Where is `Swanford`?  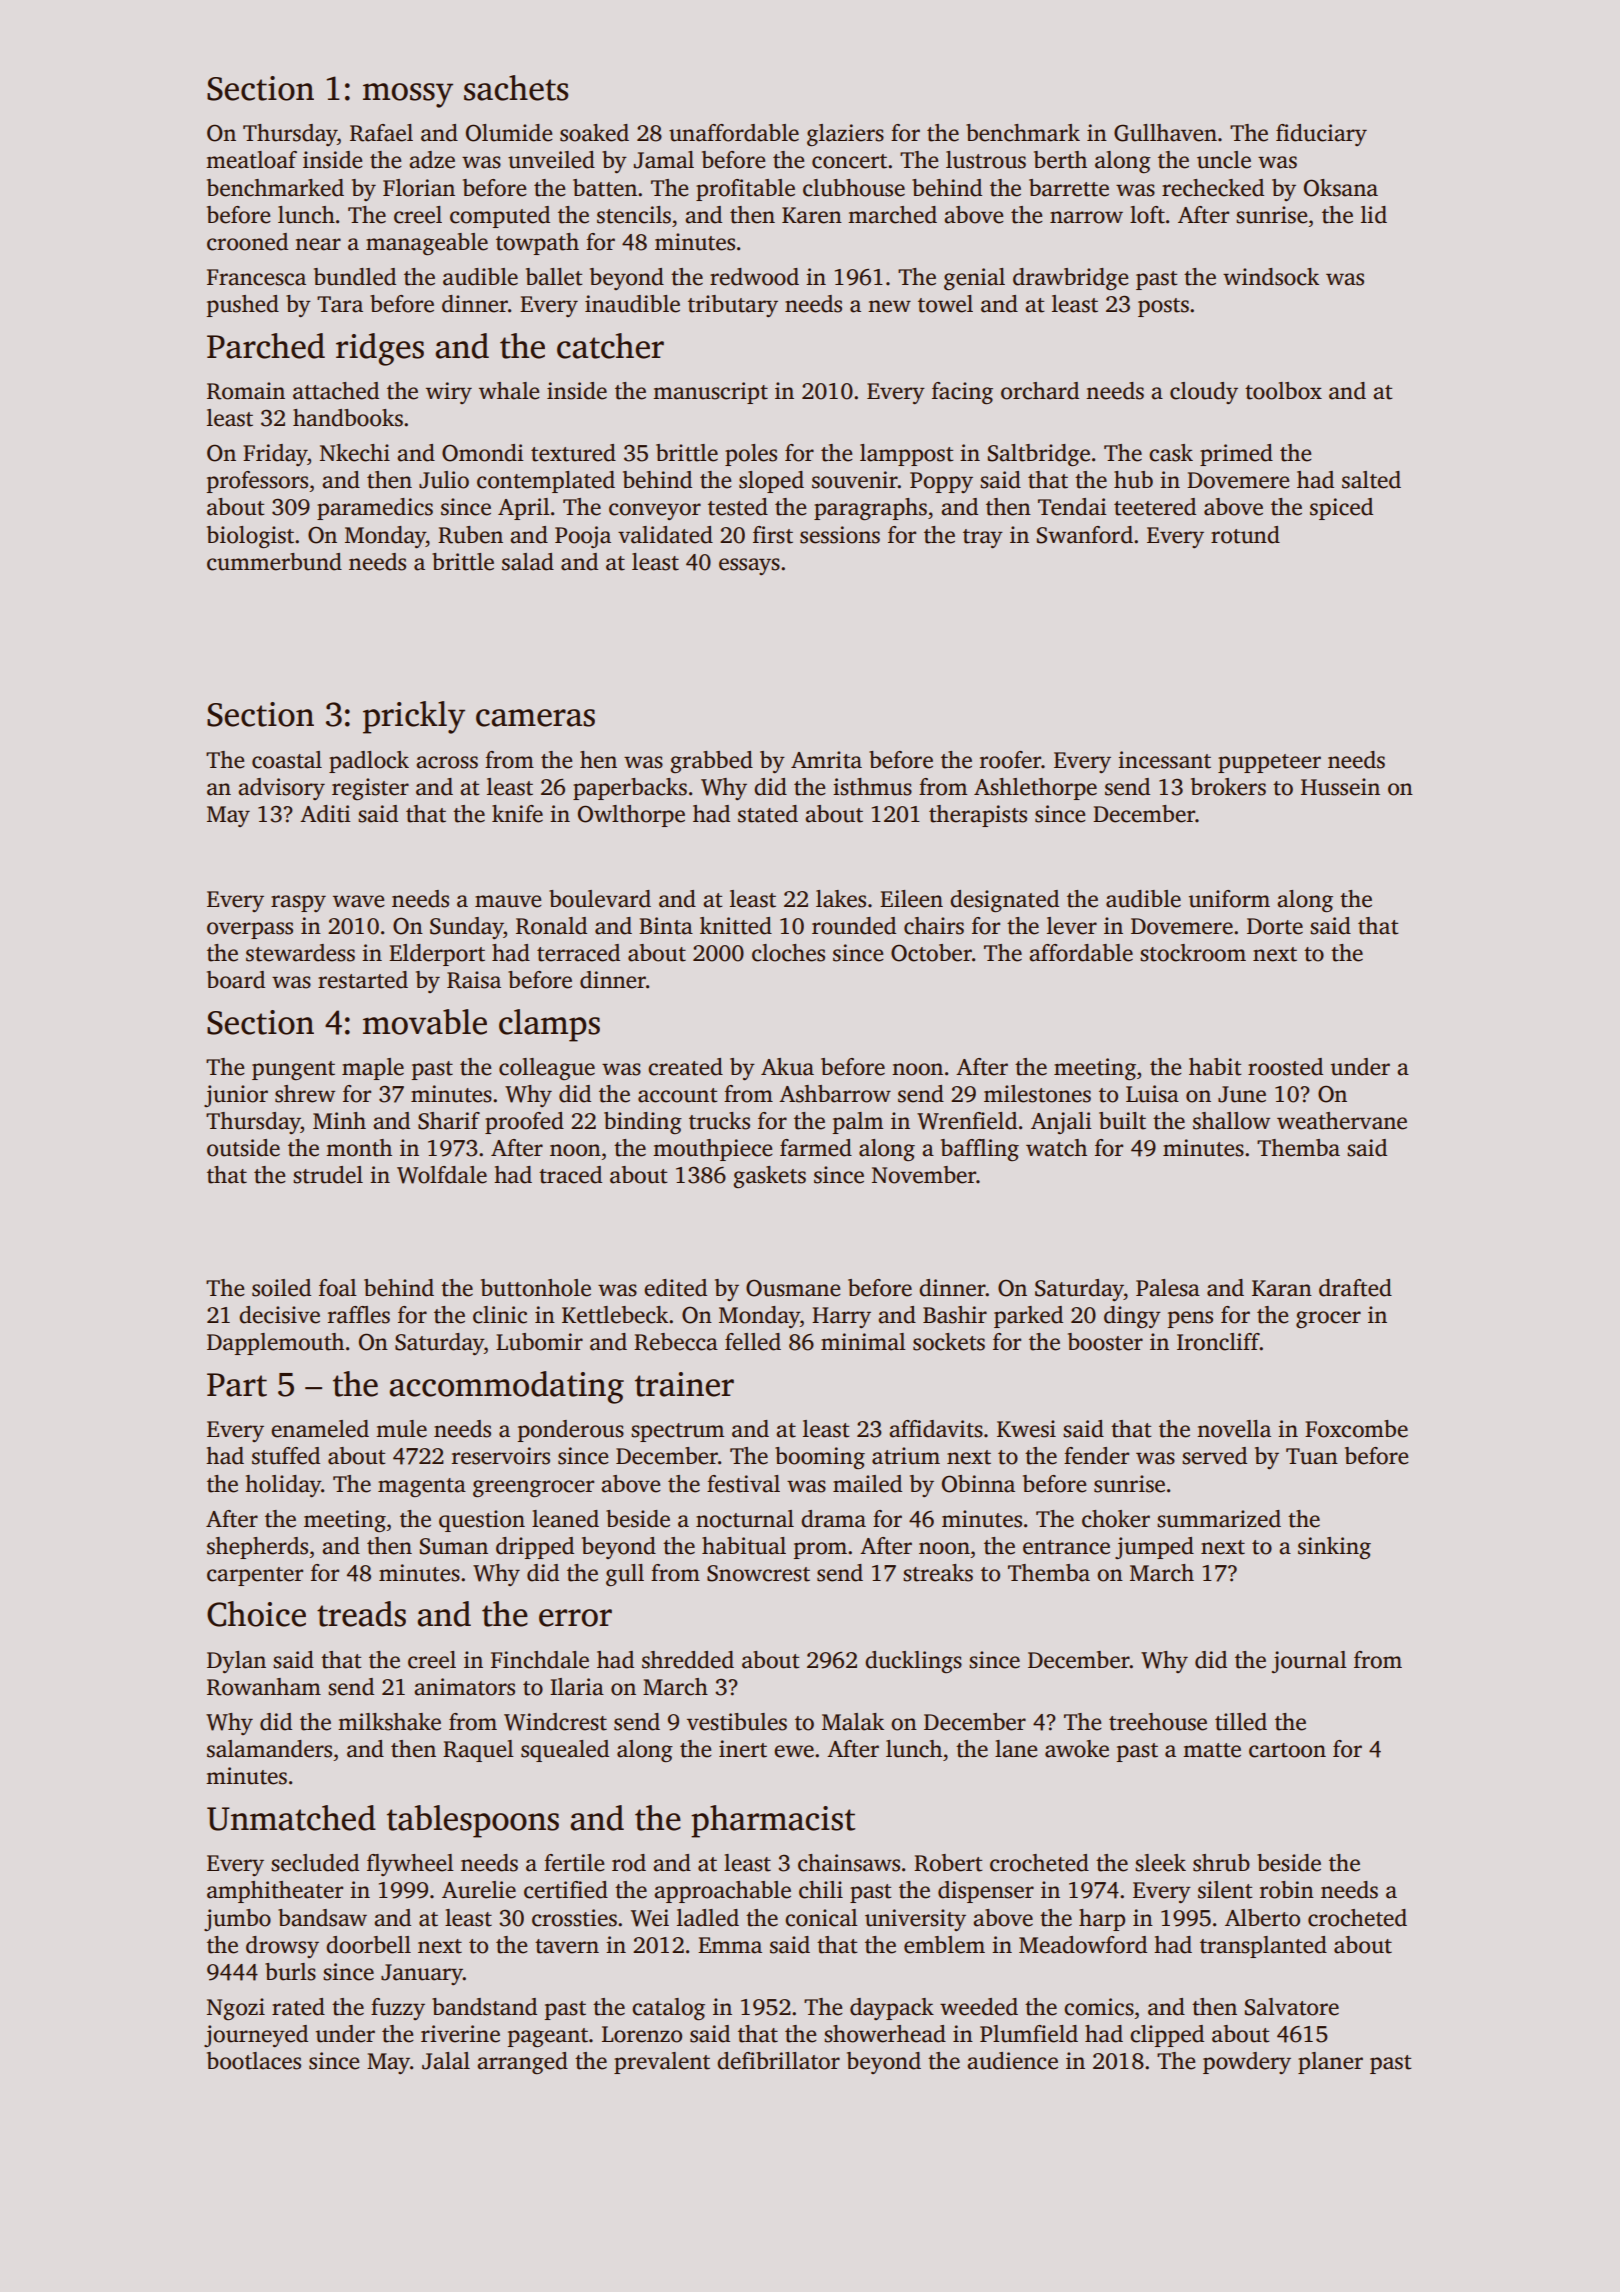 Swanford is located at coordinates (1085, 535).
